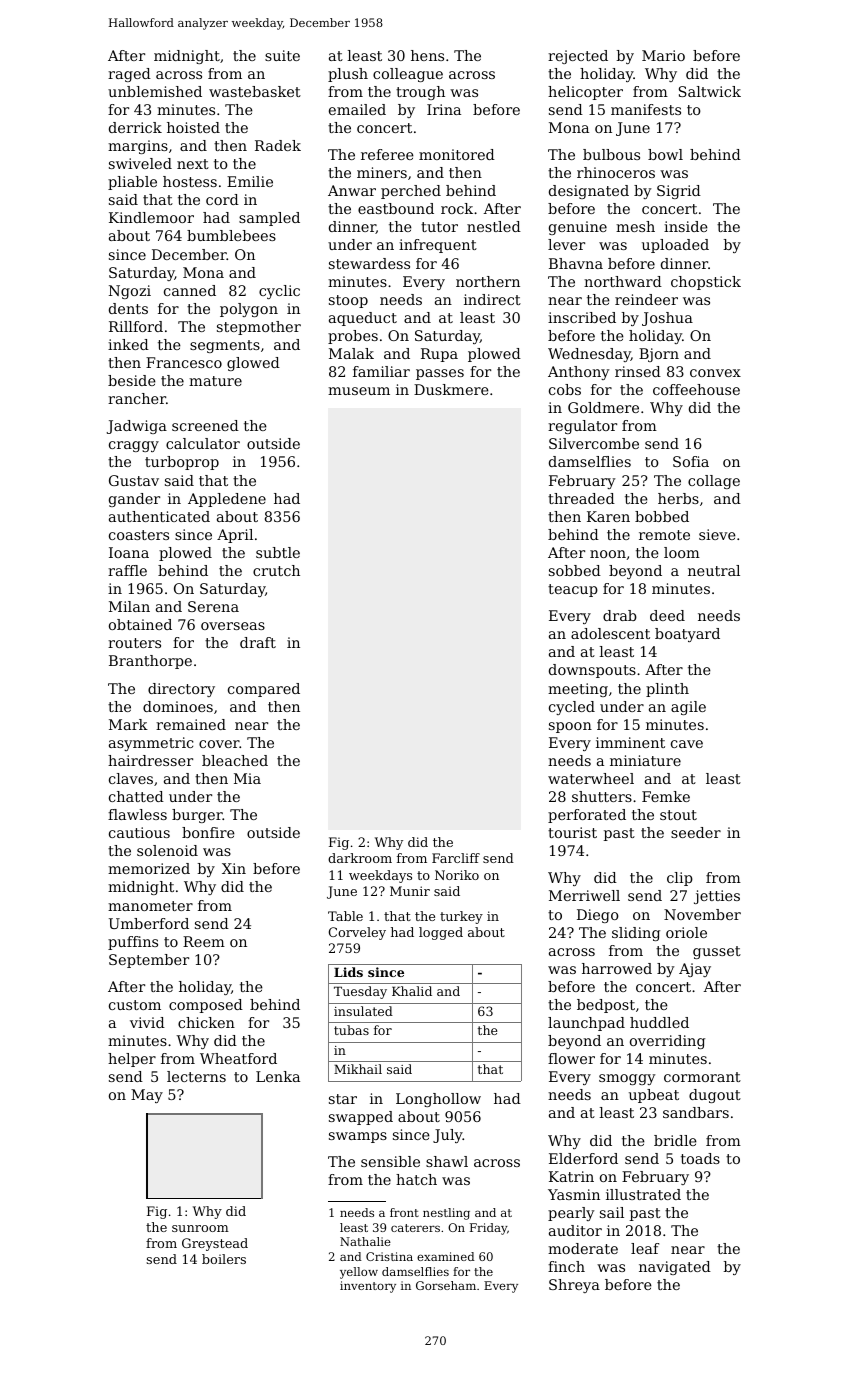 The width and height of the image is (849, 1400). What do you see at coordinates (572, 832) in the image?
I see `tourist` at bounding box center [572, 832].
